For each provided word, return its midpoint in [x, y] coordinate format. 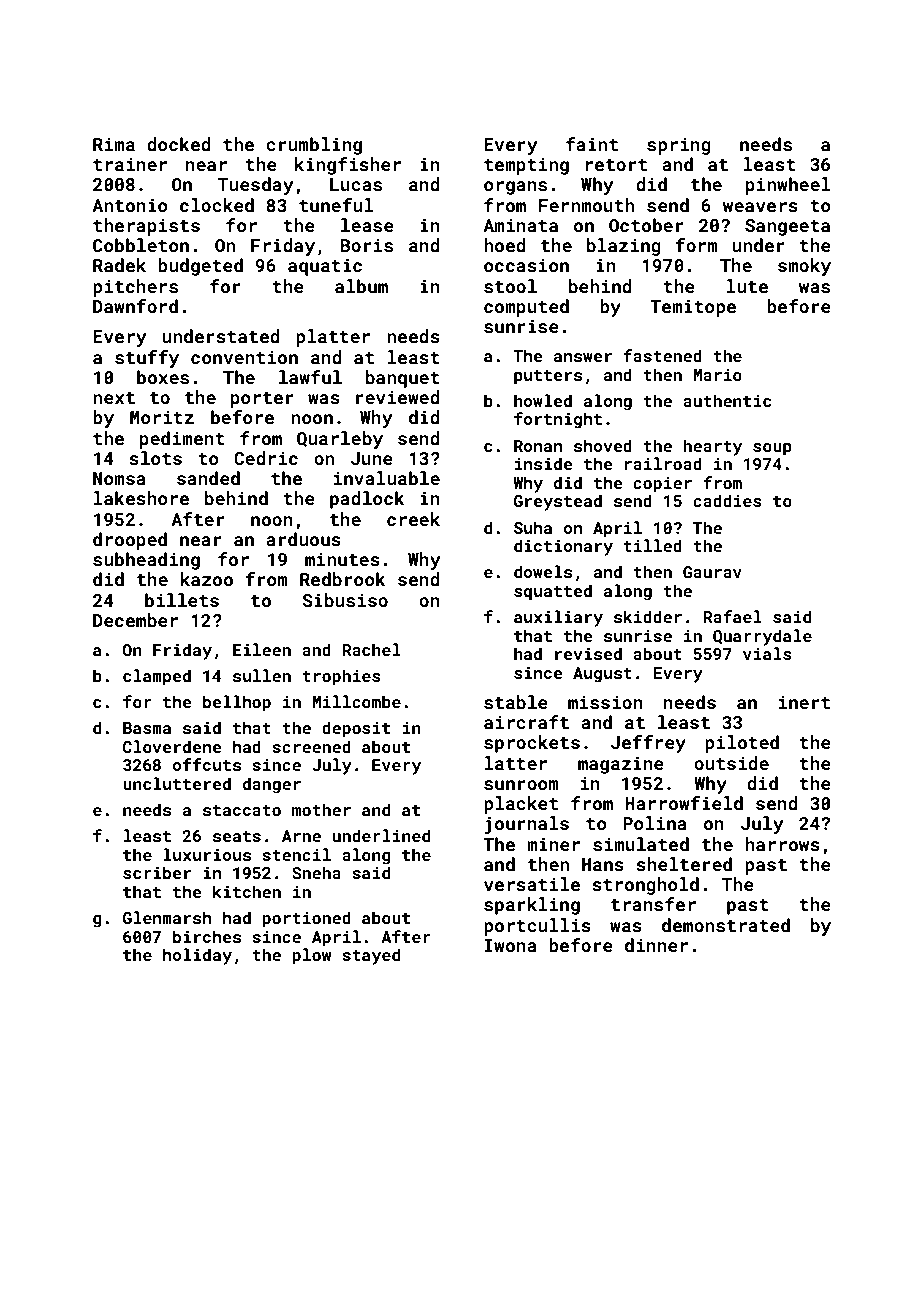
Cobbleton [141, 245]
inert [804, 702]
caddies [727, 500]
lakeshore [141, 498]
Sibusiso [345, 600]
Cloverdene [172, 746]
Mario [717, 375]
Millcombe [356, 701]
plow [312, 956]
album [361, 286]
